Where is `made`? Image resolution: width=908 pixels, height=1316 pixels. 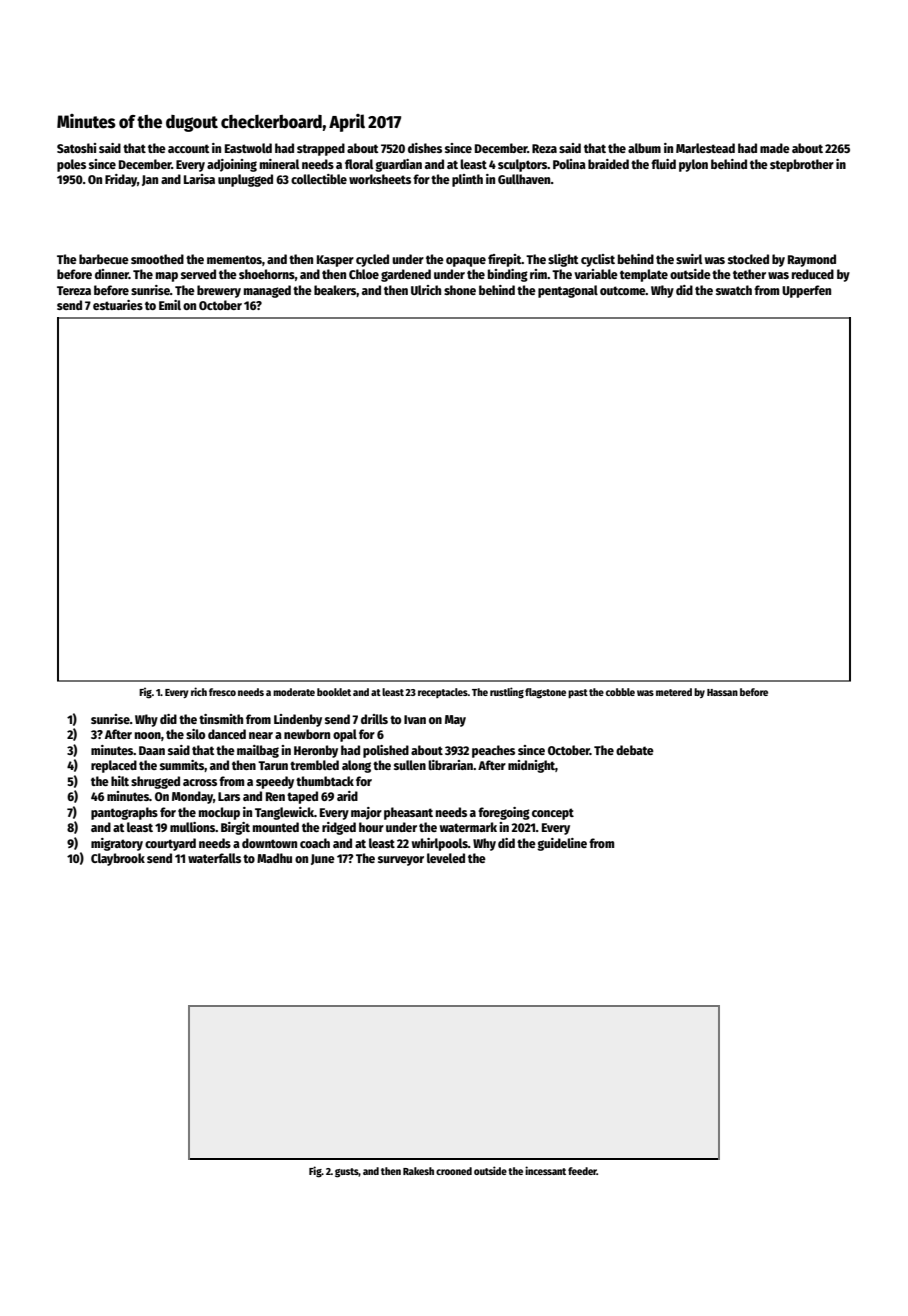
made is located at coordinates (775, 148).
